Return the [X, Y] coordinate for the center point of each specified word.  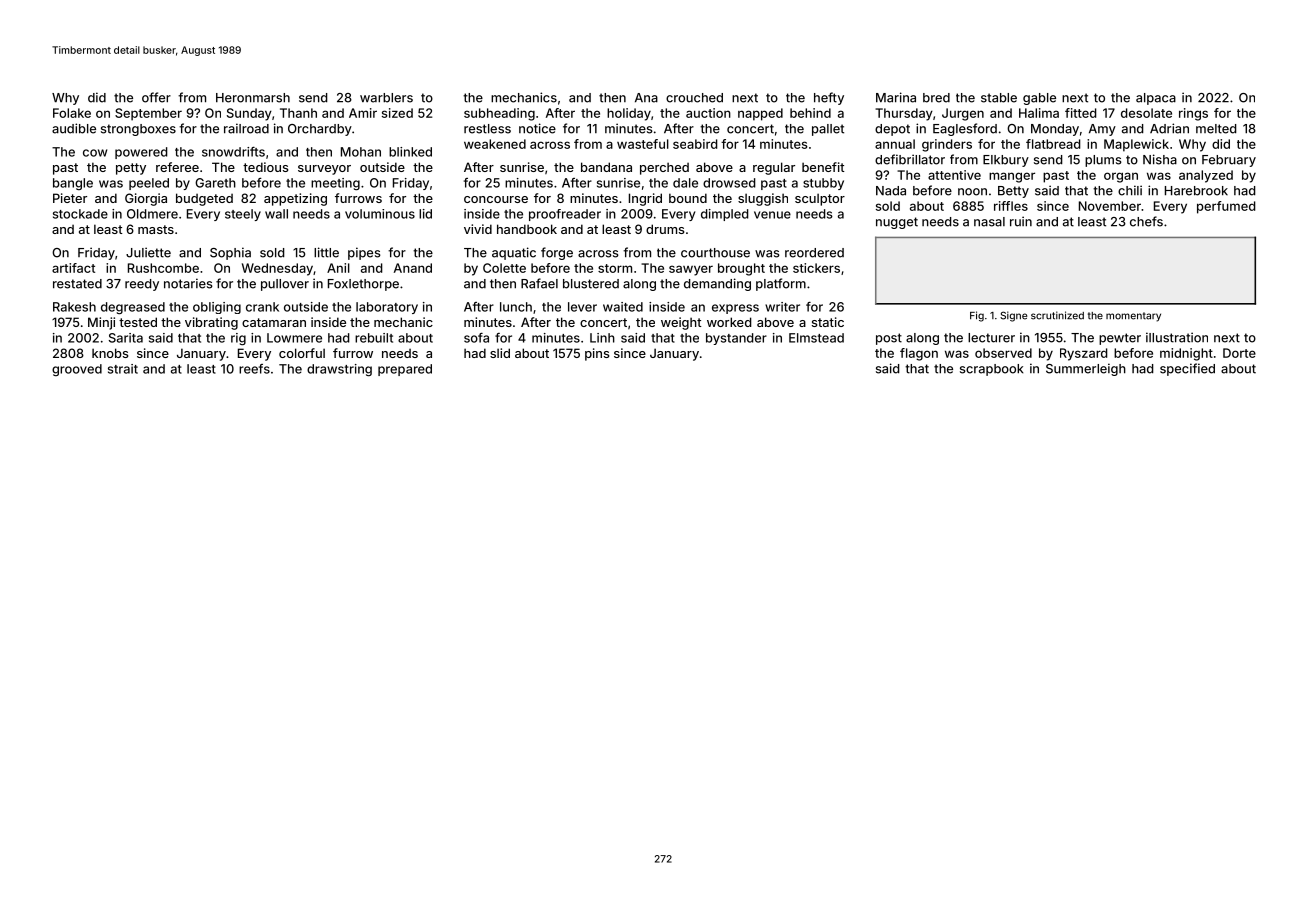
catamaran [274, 322]
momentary [1133, 317]
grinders [947, 145]
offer [156, 97]
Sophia [230, 253]
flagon [919, 354]
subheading [499, 114]
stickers [816, 268]
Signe [1013, 316]
